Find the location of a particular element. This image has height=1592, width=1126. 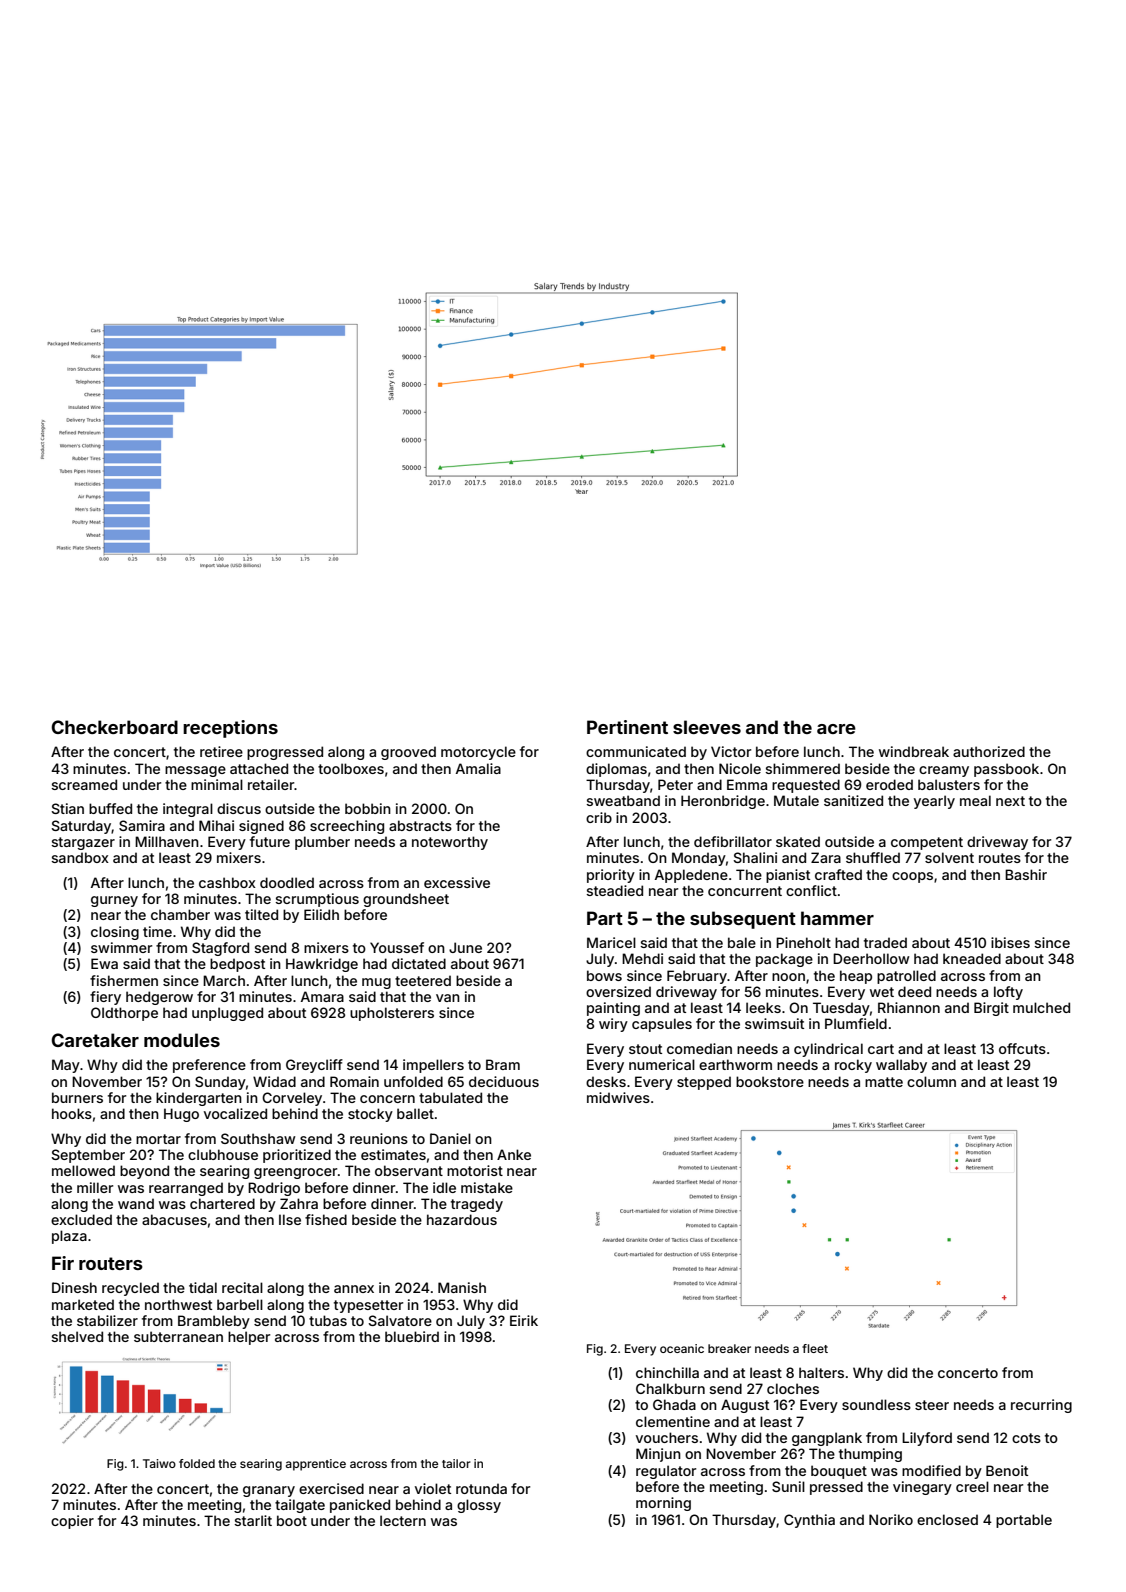

mistake is located at coordinates (487, 1187).
